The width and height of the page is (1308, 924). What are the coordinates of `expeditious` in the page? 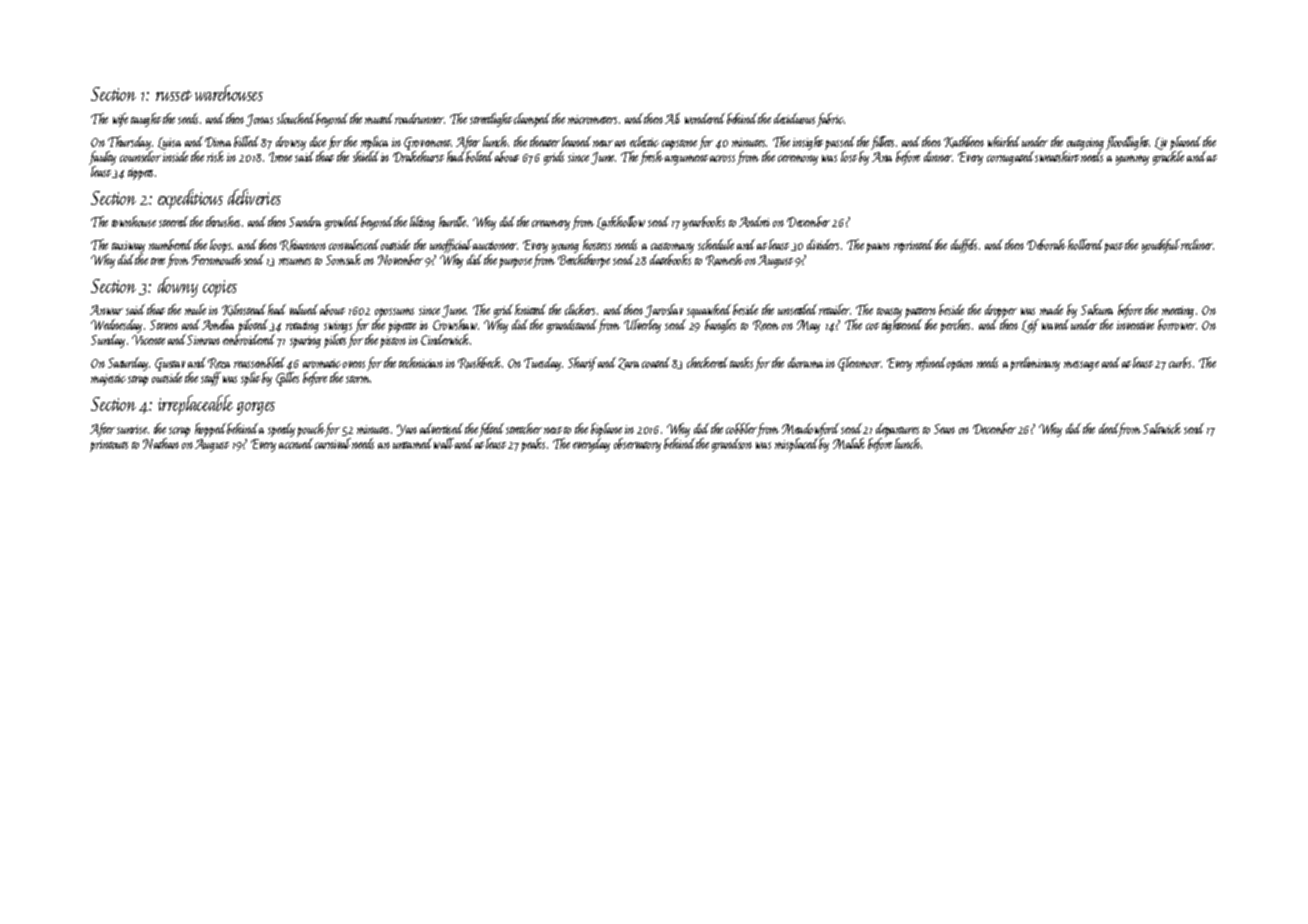 It's located at (190, 199).
